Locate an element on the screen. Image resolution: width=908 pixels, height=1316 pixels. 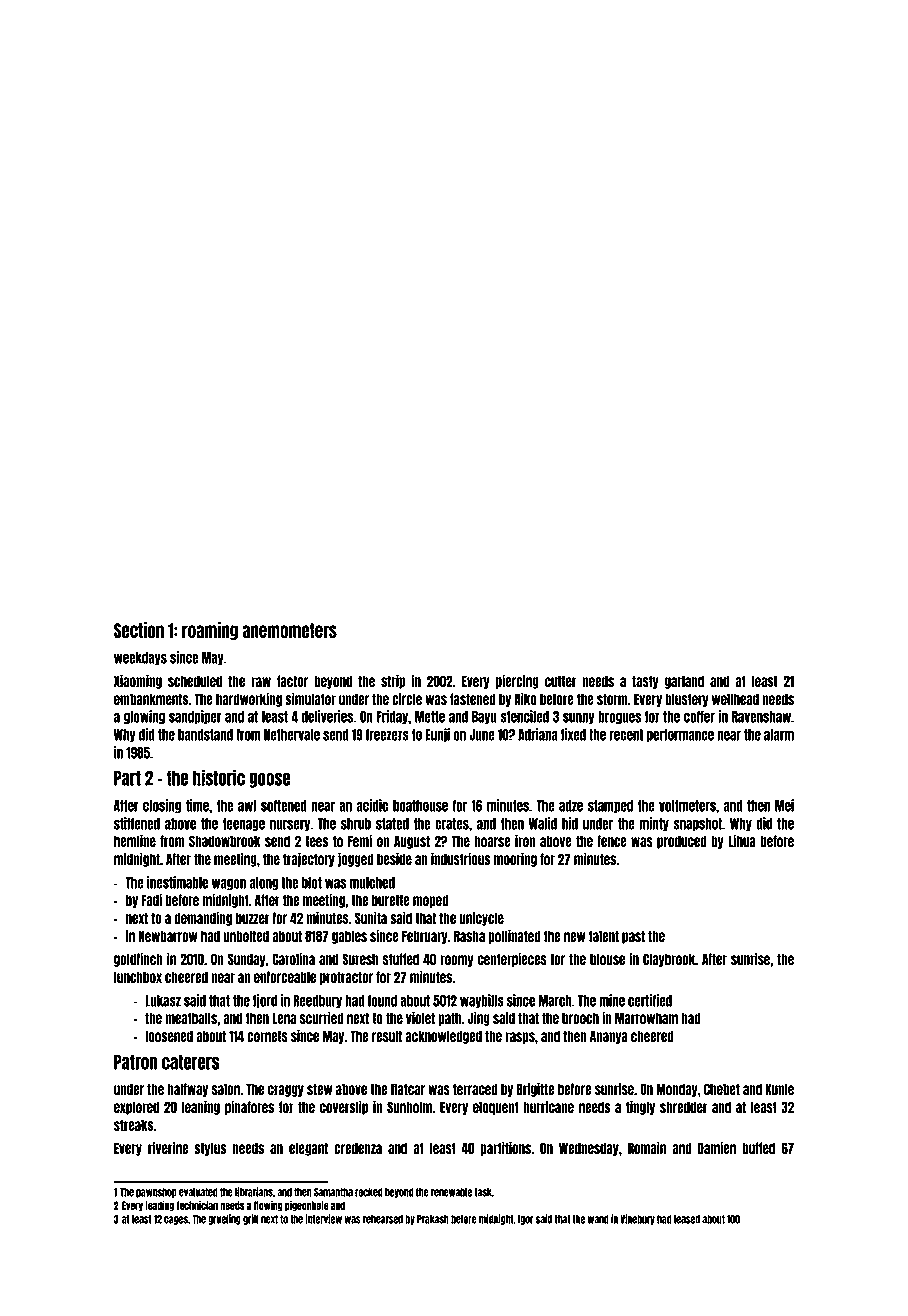
cutter is located at coordinates (561, 681).
